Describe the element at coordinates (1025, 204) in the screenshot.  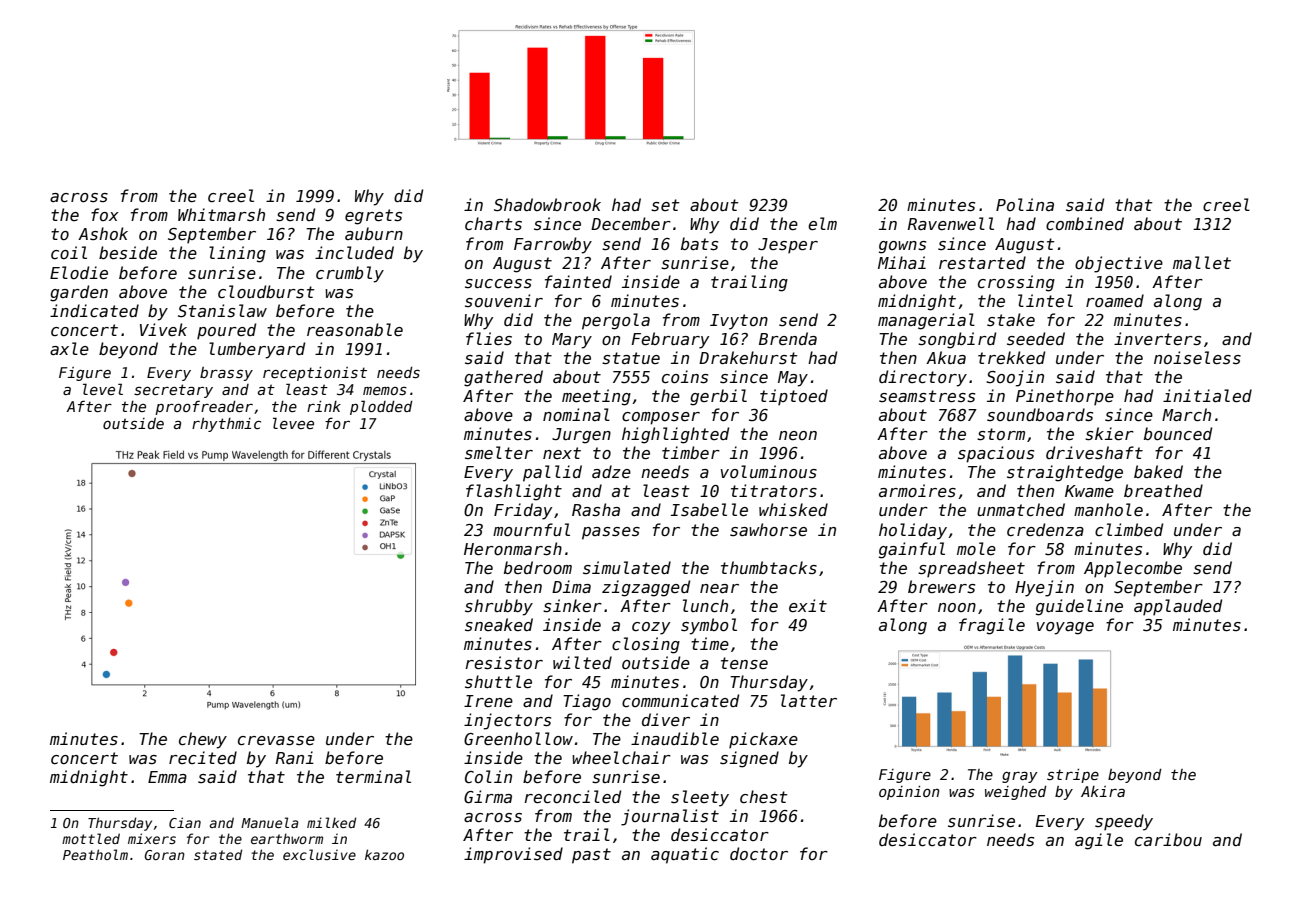
I see `Polina` at that location.
